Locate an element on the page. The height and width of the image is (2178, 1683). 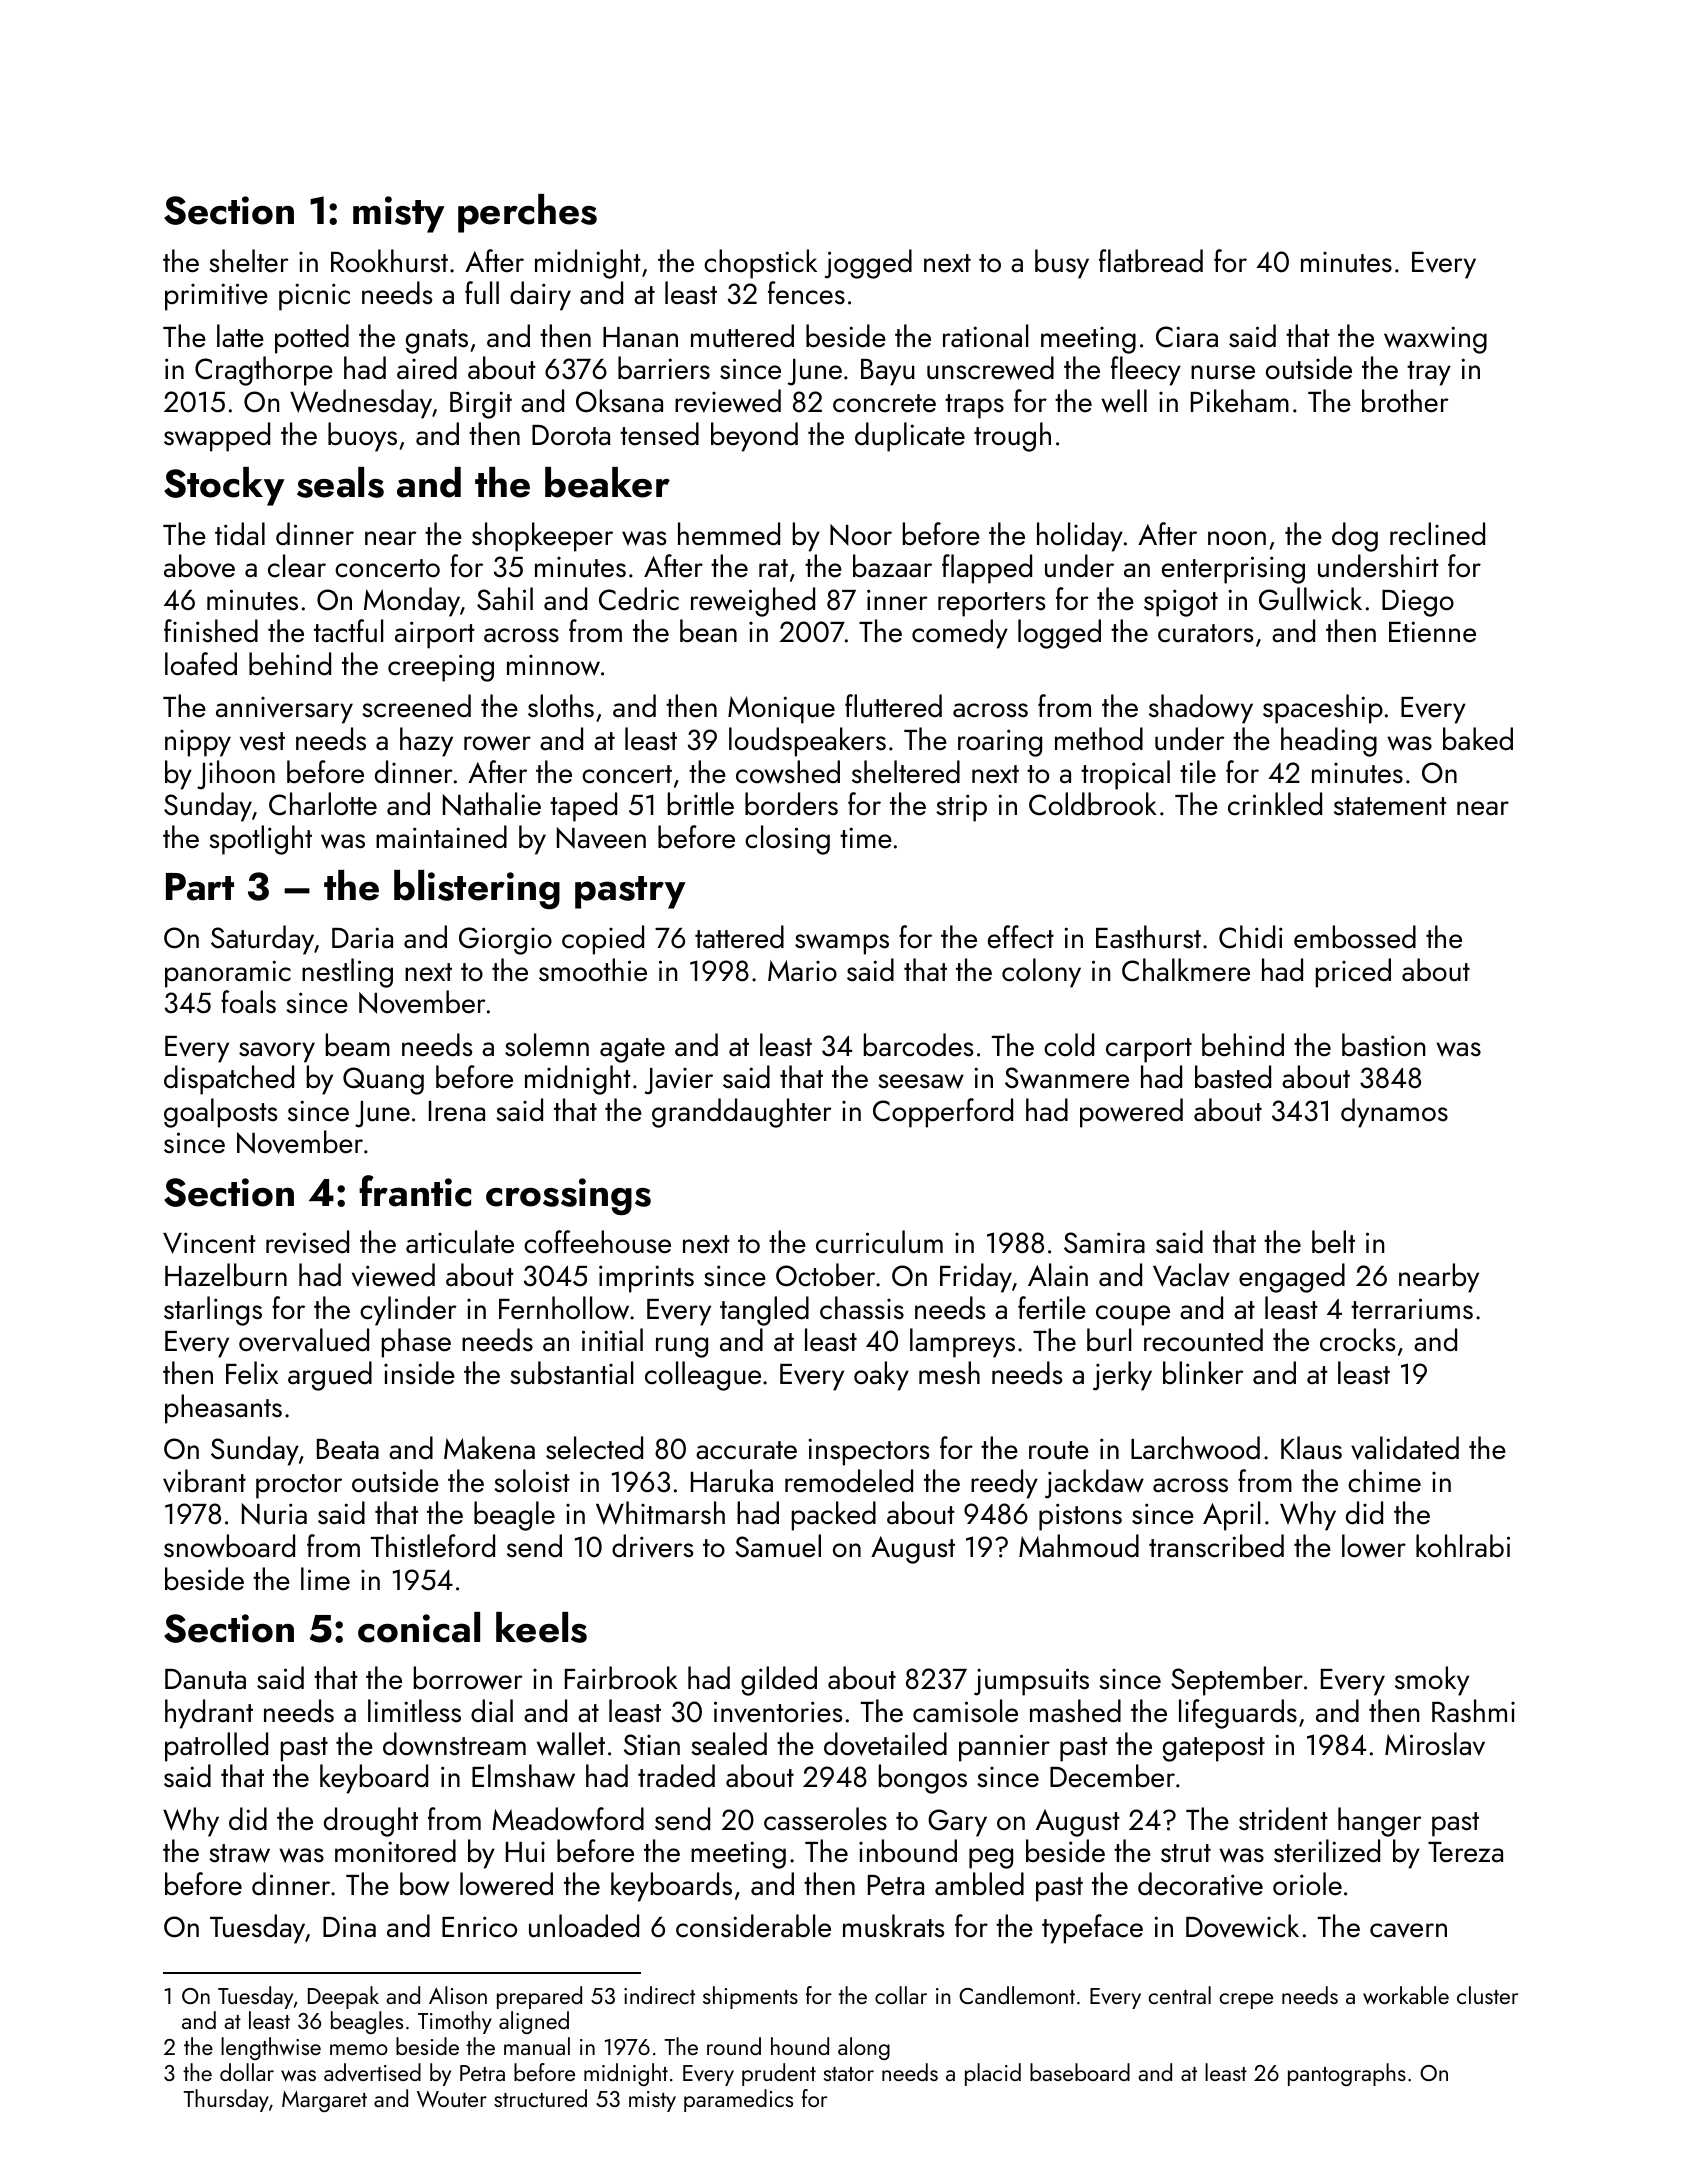
Sahil is located at coordinates (505, 599).
